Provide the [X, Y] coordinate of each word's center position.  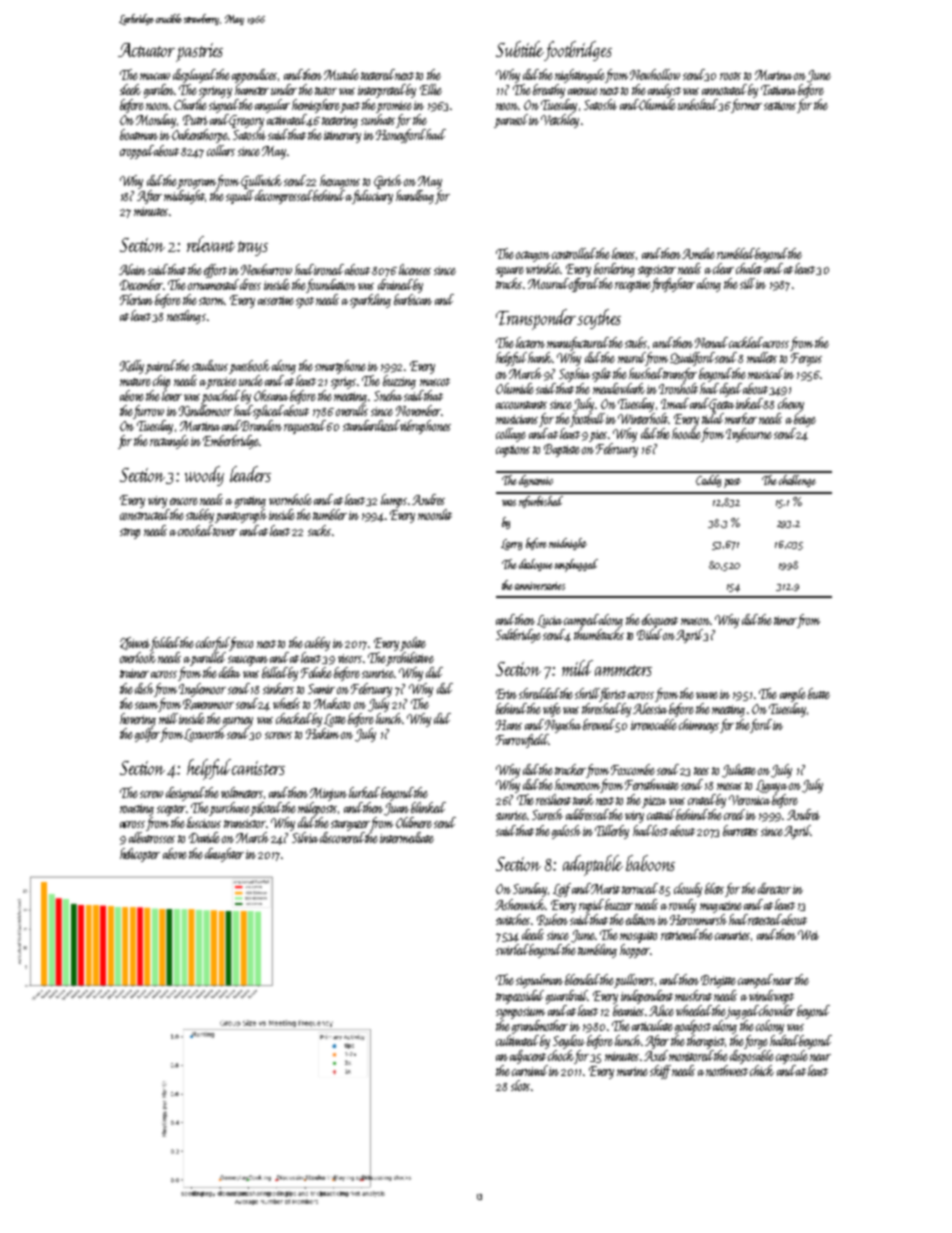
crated [702, 799]
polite [413, 644]
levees [623, 253]
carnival [530, 1070]
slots [520, 1085]
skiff [660, 1072]
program [197, 184]
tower [225, 532]
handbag [415, 197]
